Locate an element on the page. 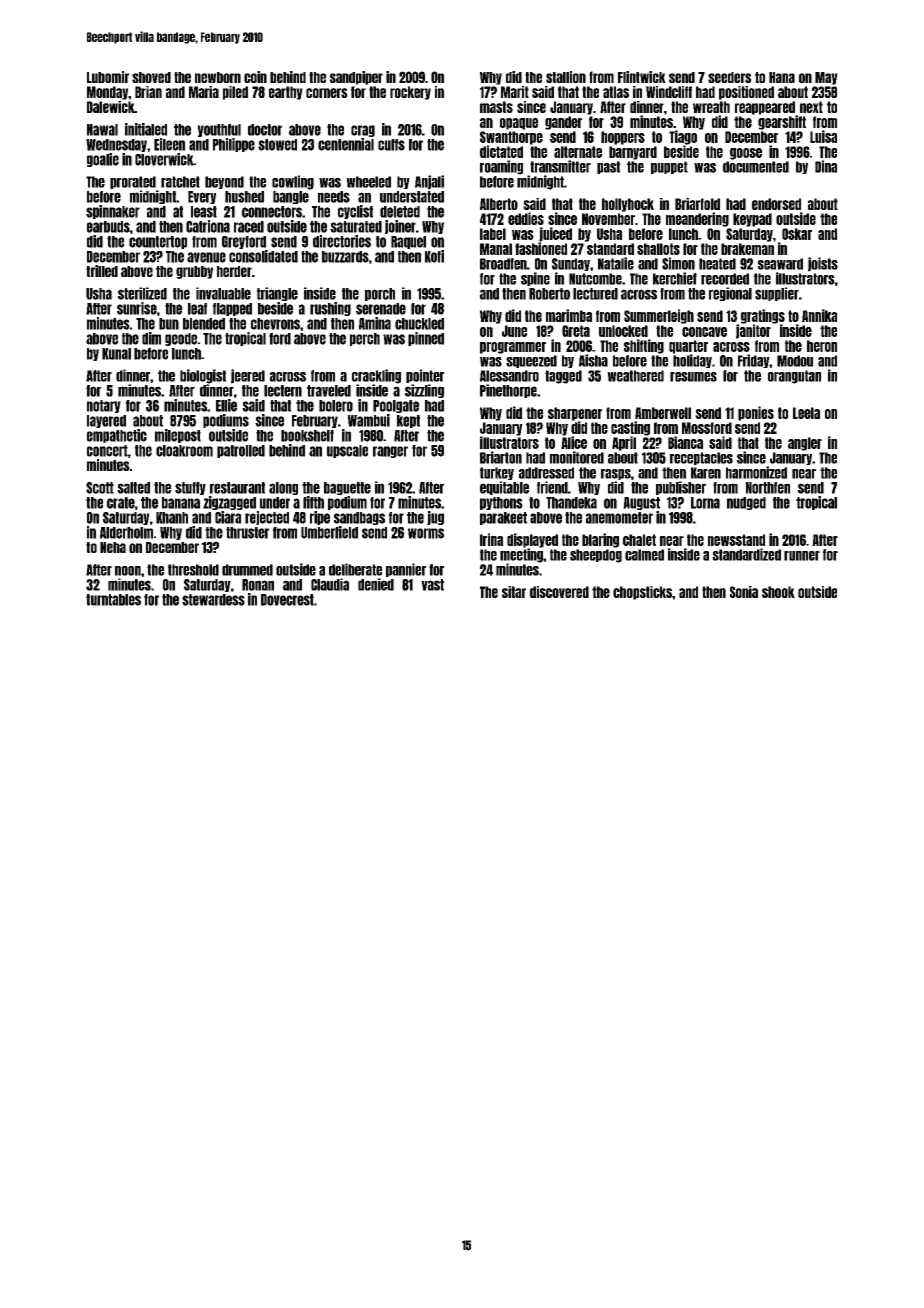 This document has height=1308, width=924. gratings is located at coordinates (763, 316).
